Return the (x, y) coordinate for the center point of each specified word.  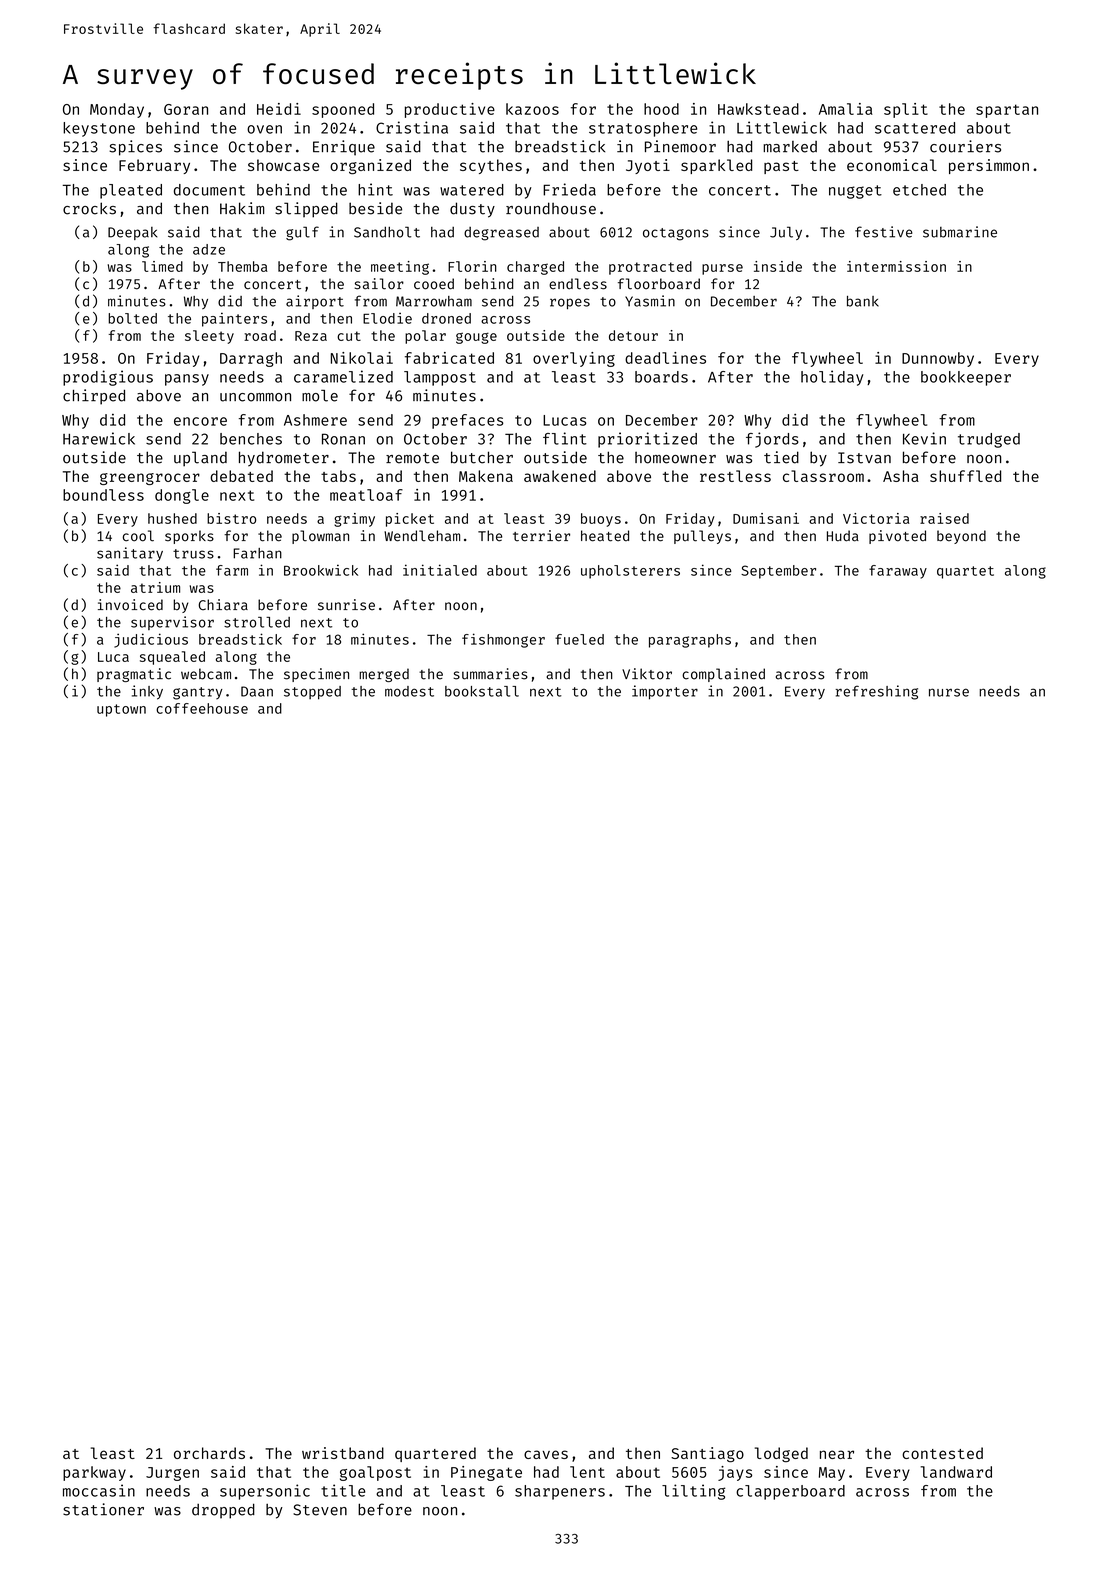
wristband (343, 1453)
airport (315, 302)
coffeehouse (202, 708)
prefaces (468, 421)
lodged (781, 1455)
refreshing (877, 692)
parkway (94, 1473)
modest (409, 691)
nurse (949, 692)
